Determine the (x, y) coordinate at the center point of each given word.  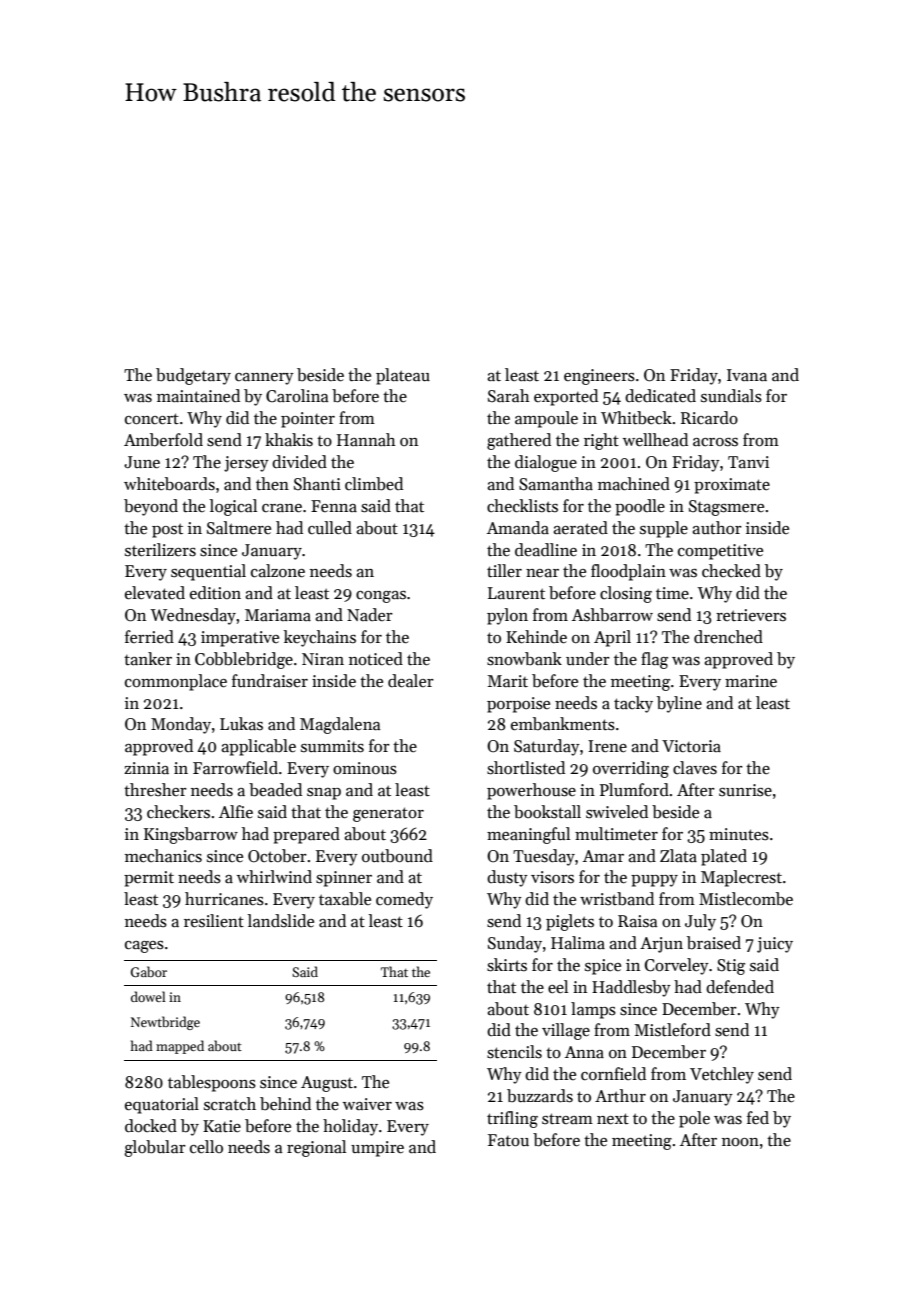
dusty (507, 878)
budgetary (193, 376)
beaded (275, 790)
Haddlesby (631, 988)
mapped (180, 1047)
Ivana (747, 375)
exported (566, 397)
